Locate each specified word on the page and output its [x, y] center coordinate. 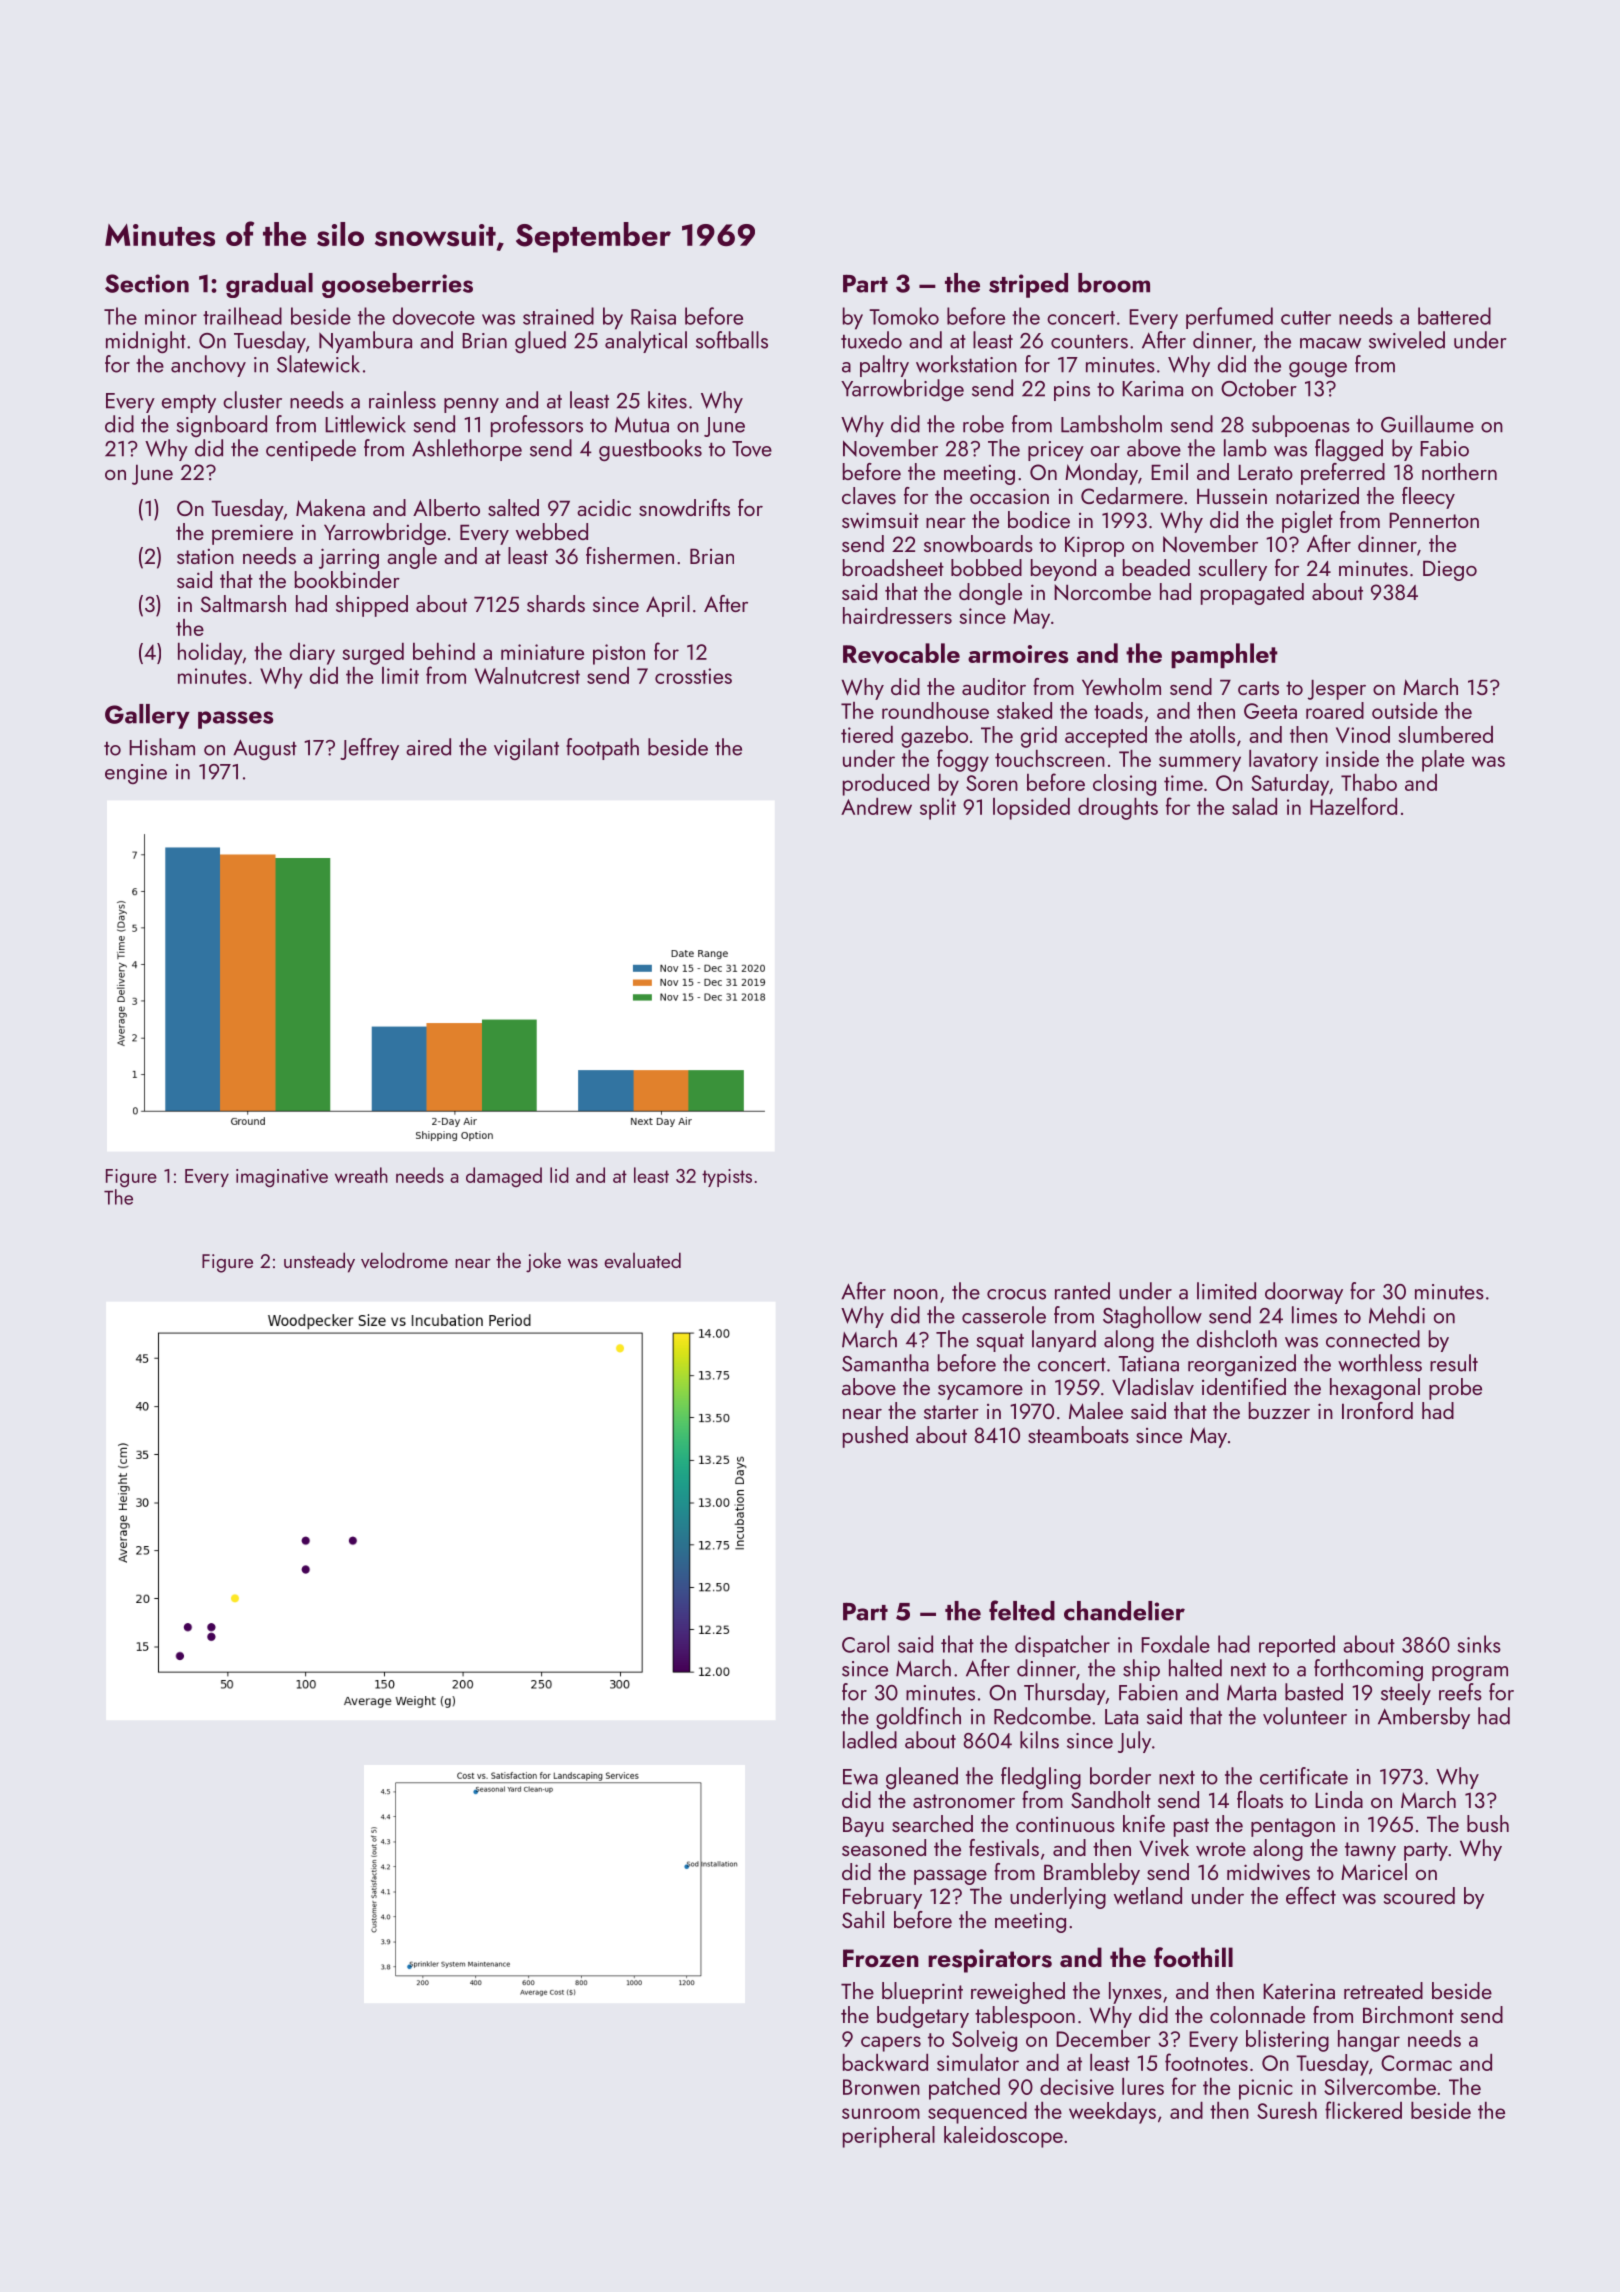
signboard [221, 426]
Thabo [1369, 782]
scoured [1419, 1895]
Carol [865, 1644]
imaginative [282, 1178]
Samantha [885, 1363]
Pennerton [1434, 520]
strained [558, 316]
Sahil [863, 1919]
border [1120, 1776]
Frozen [881, 1958]
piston [619, 654]
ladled [870, 1740]
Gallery [147, 716]
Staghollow [1152, 1317]
